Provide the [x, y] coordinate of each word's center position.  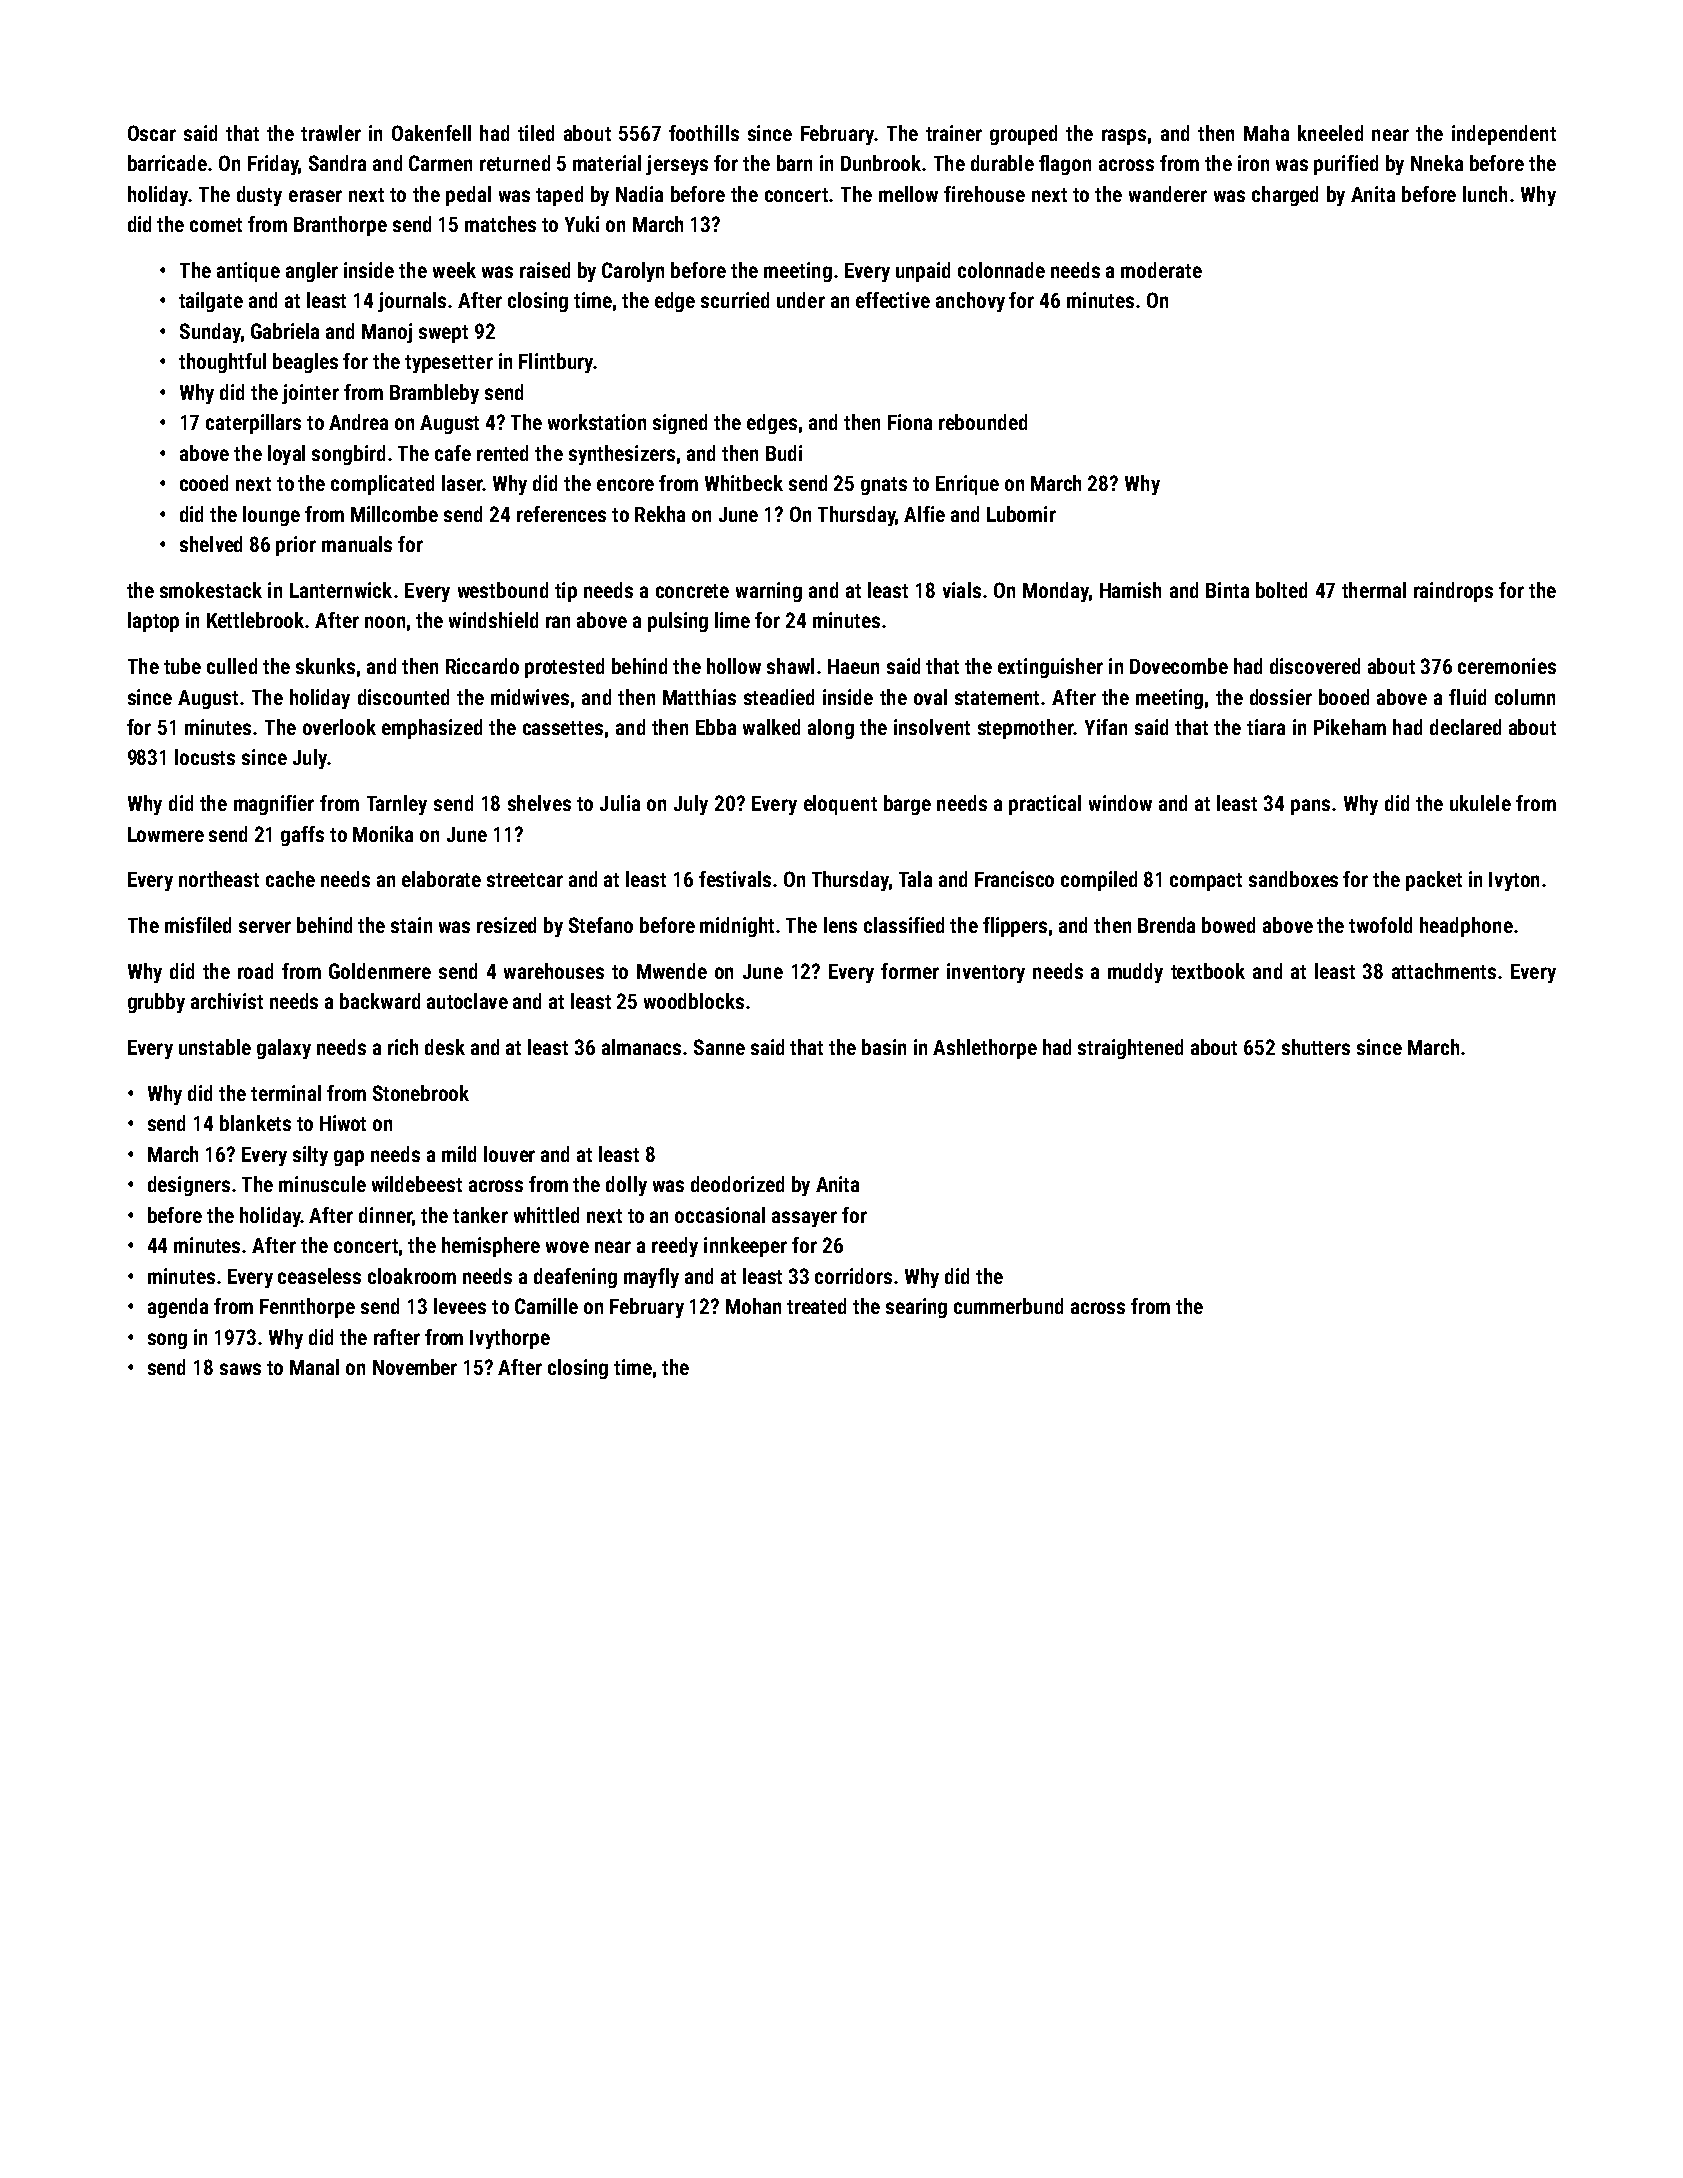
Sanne [719, 1047]
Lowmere [166, 834]
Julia [620, 803]
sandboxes [1293, 879]
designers [189, 1186]
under [801, 300]
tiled [536, 133]
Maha [1266, 133]
